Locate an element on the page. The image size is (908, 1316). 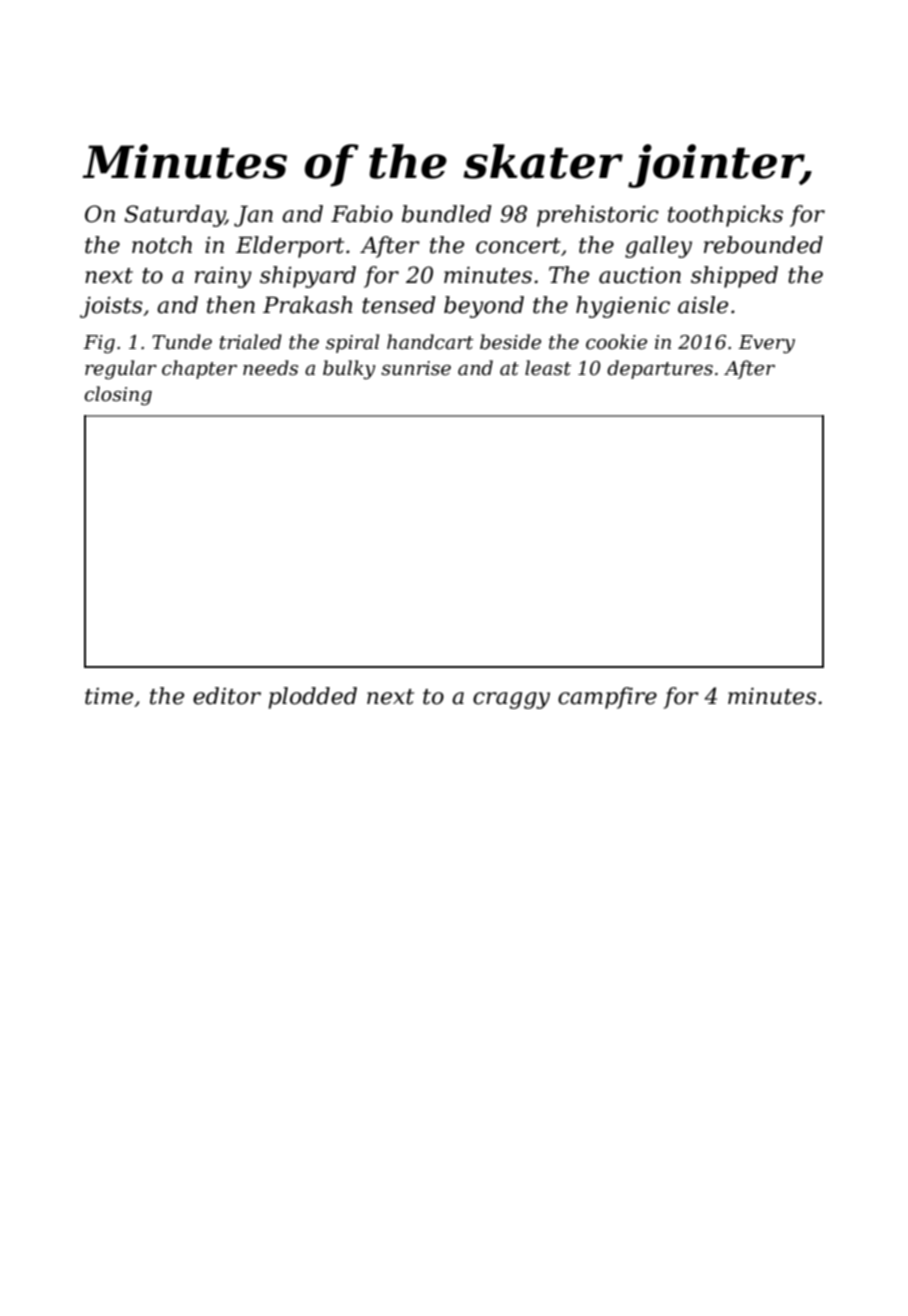
then is located at coordinates (231, 305).
